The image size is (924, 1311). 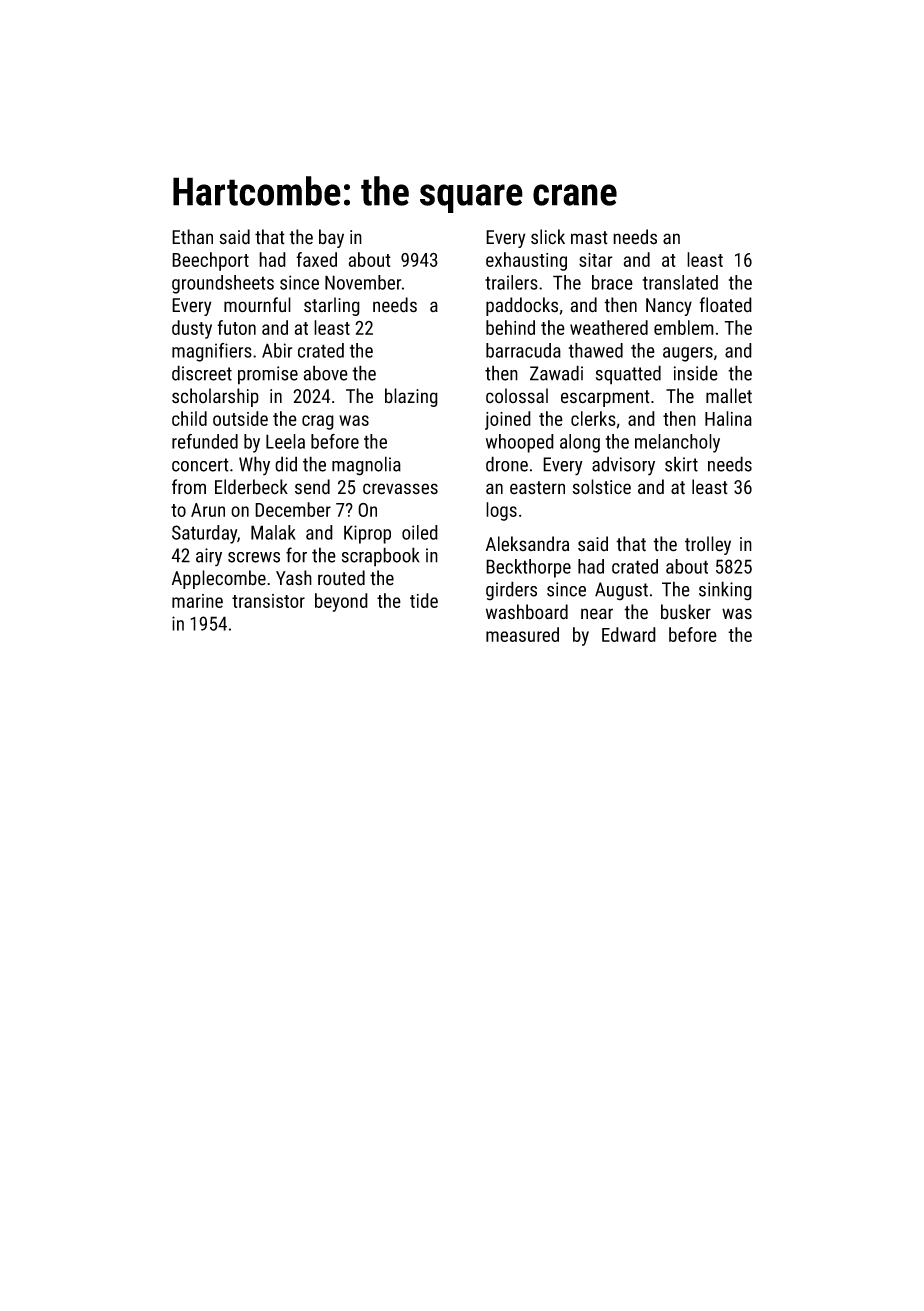 What do you see at coordinates (400, 489) in the screenshot?
I see `crevasses` at bounding box center [400, 489].
